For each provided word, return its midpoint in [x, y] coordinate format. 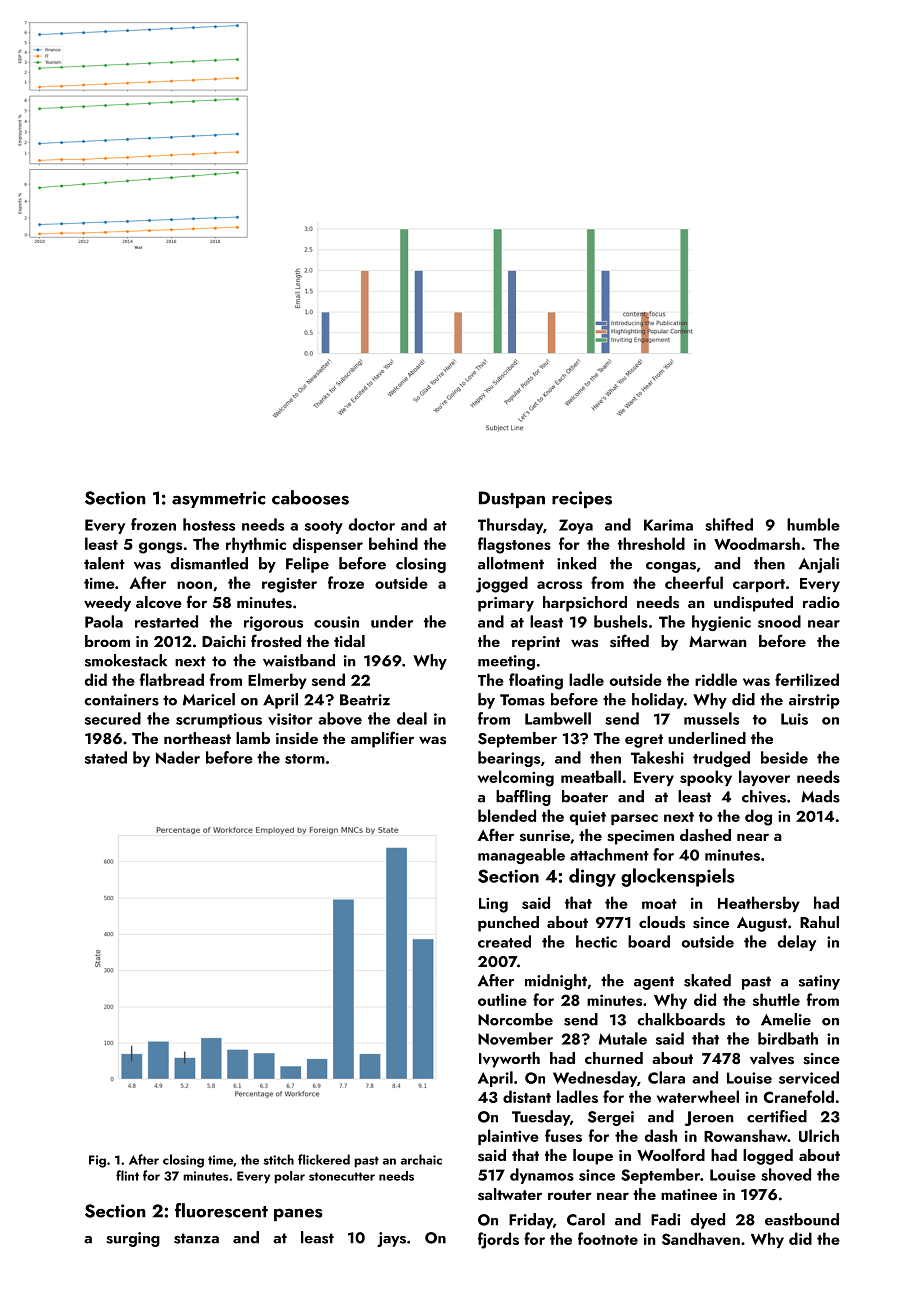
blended [507, 815]
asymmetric [218, 499]
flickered [324, 1159]
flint [127, 1175]
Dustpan [512, 499]
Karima [668, 525]
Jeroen [709, 1118]
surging [133, 1239]
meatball [591, 776]
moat [659, 904]
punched [508, 924]
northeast [197, 738]
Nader [178, 757]
